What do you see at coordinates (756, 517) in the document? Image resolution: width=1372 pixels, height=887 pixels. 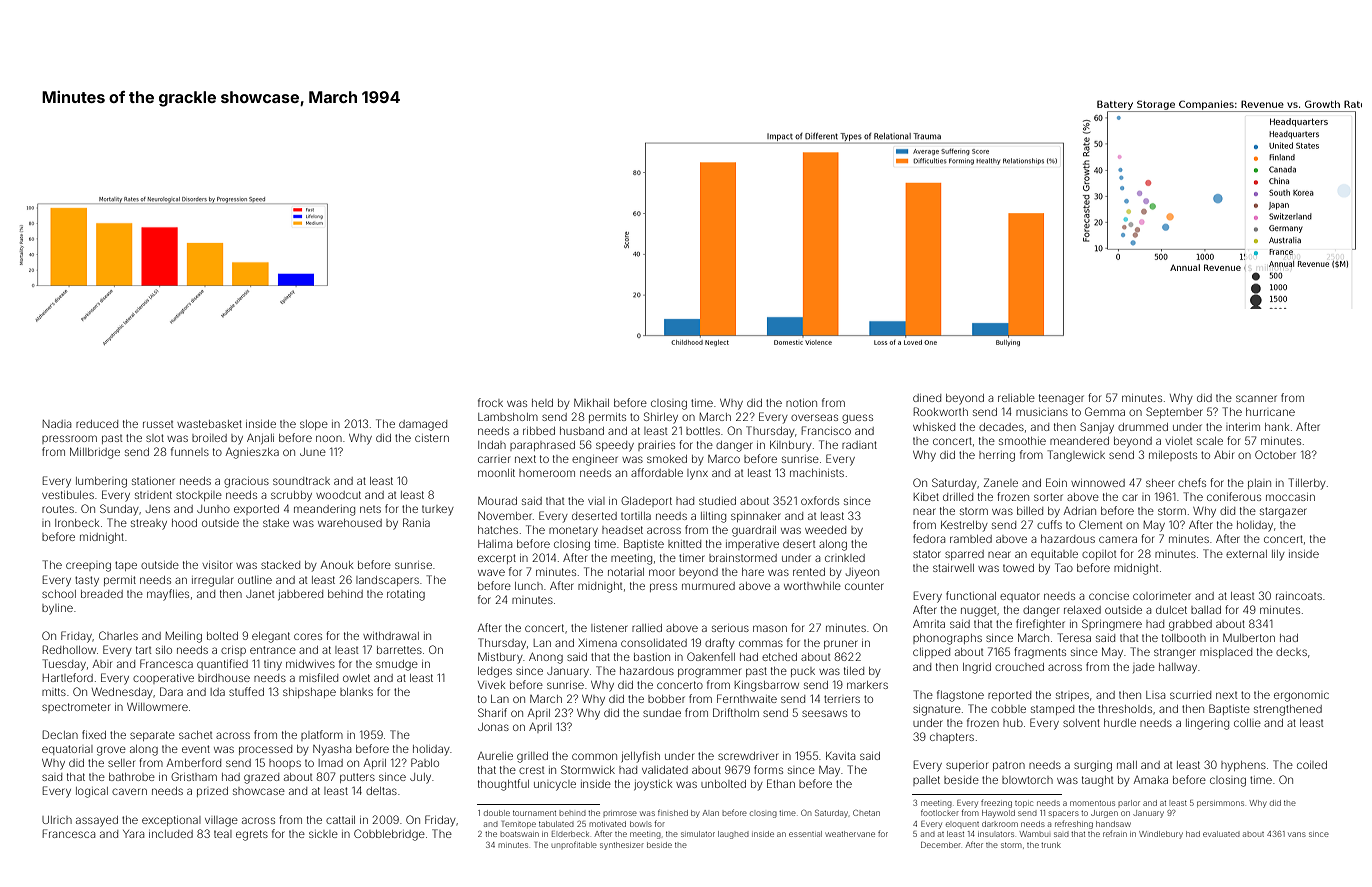 I see `spinnaker` at bounding box center [756, 517].
